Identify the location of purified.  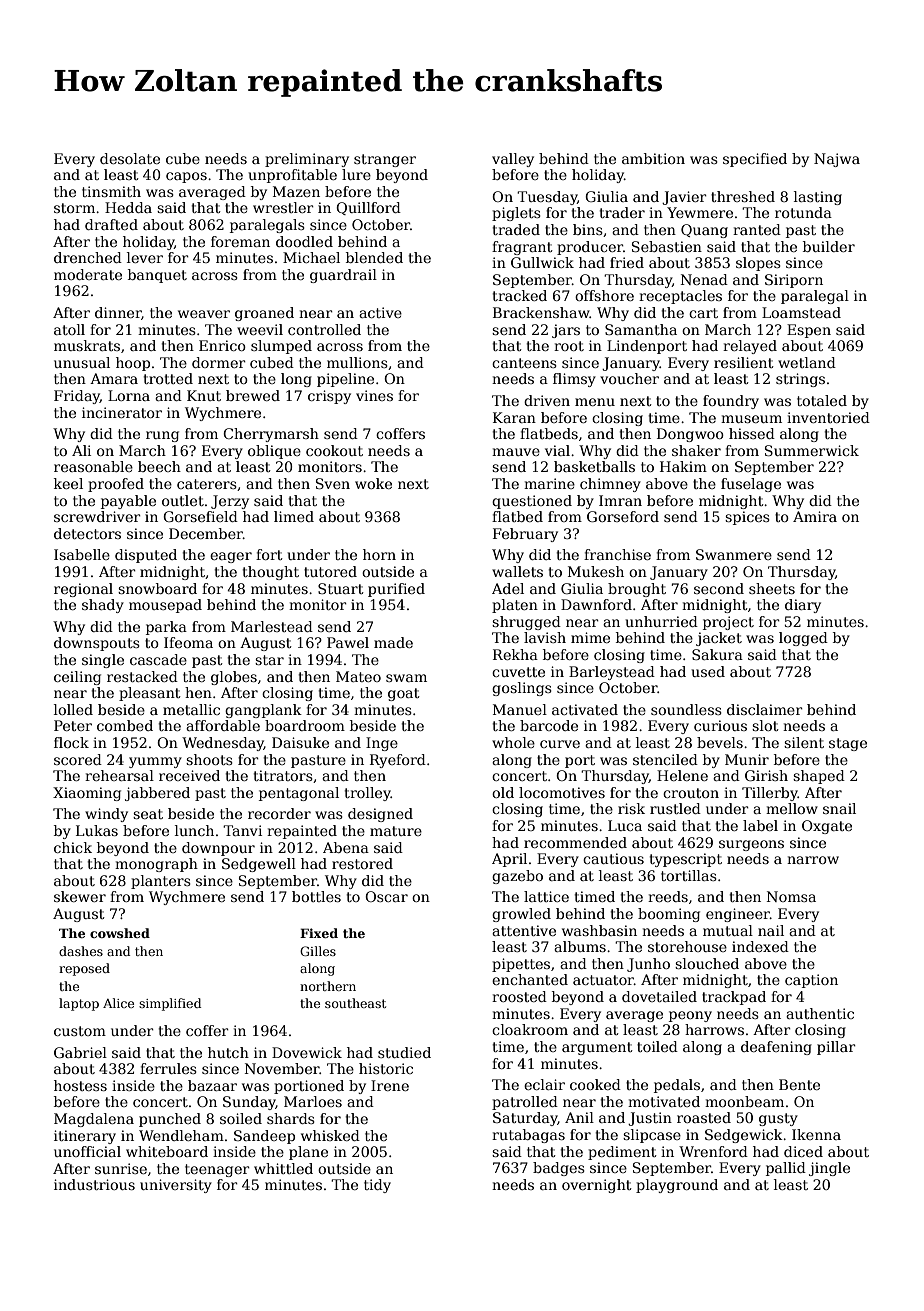
(396, 590).
